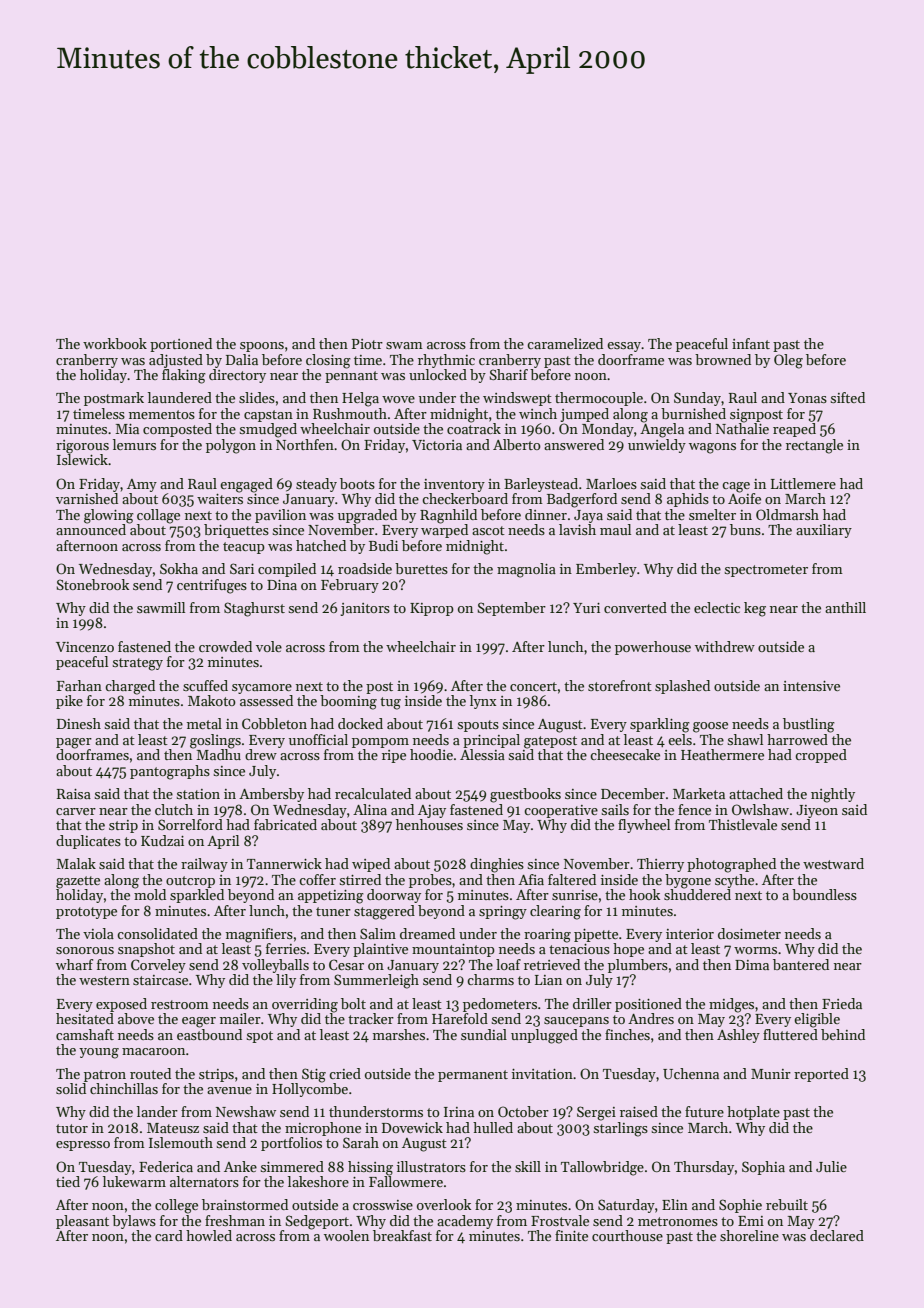 This document has height=1308, width=924. What do you see at coordinates (346, 1235) in the document?
I see `woolen` at bounding box center [346, 1235].
